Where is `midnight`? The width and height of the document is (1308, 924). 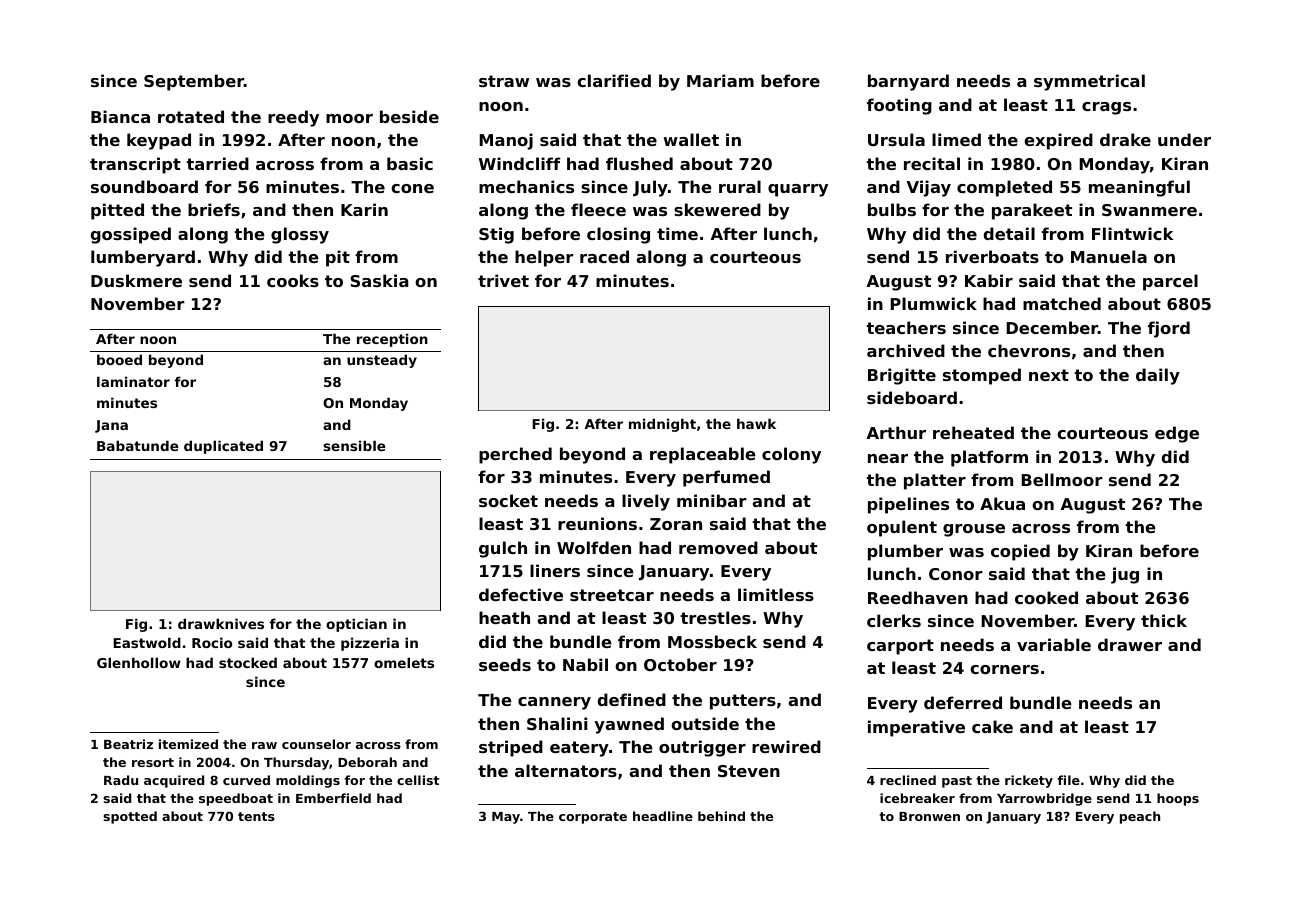
midnight is located at coordinates (662, 425).
